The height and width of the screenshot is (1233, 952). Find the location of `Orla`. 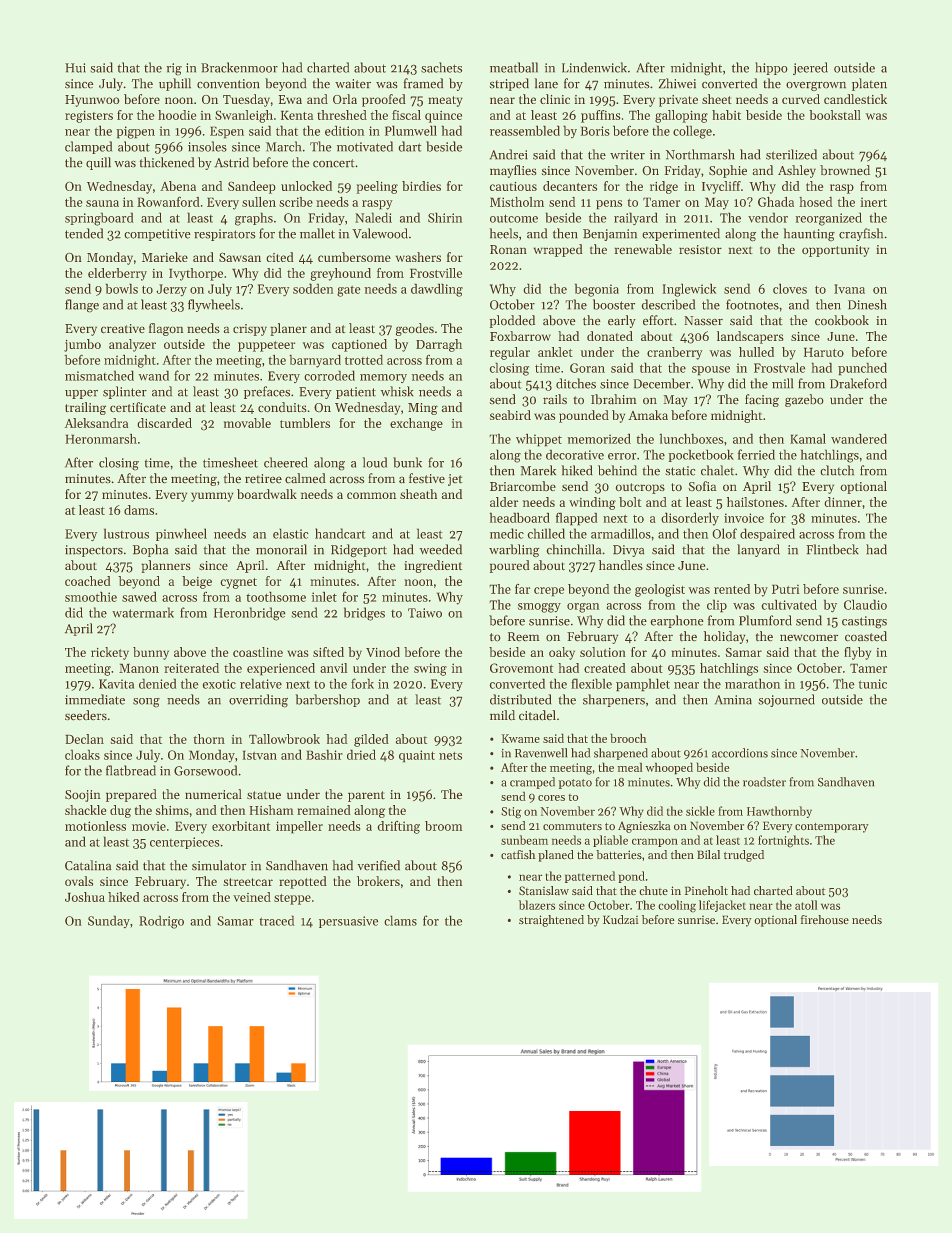

Orla is located at coordinates (345, 99).
